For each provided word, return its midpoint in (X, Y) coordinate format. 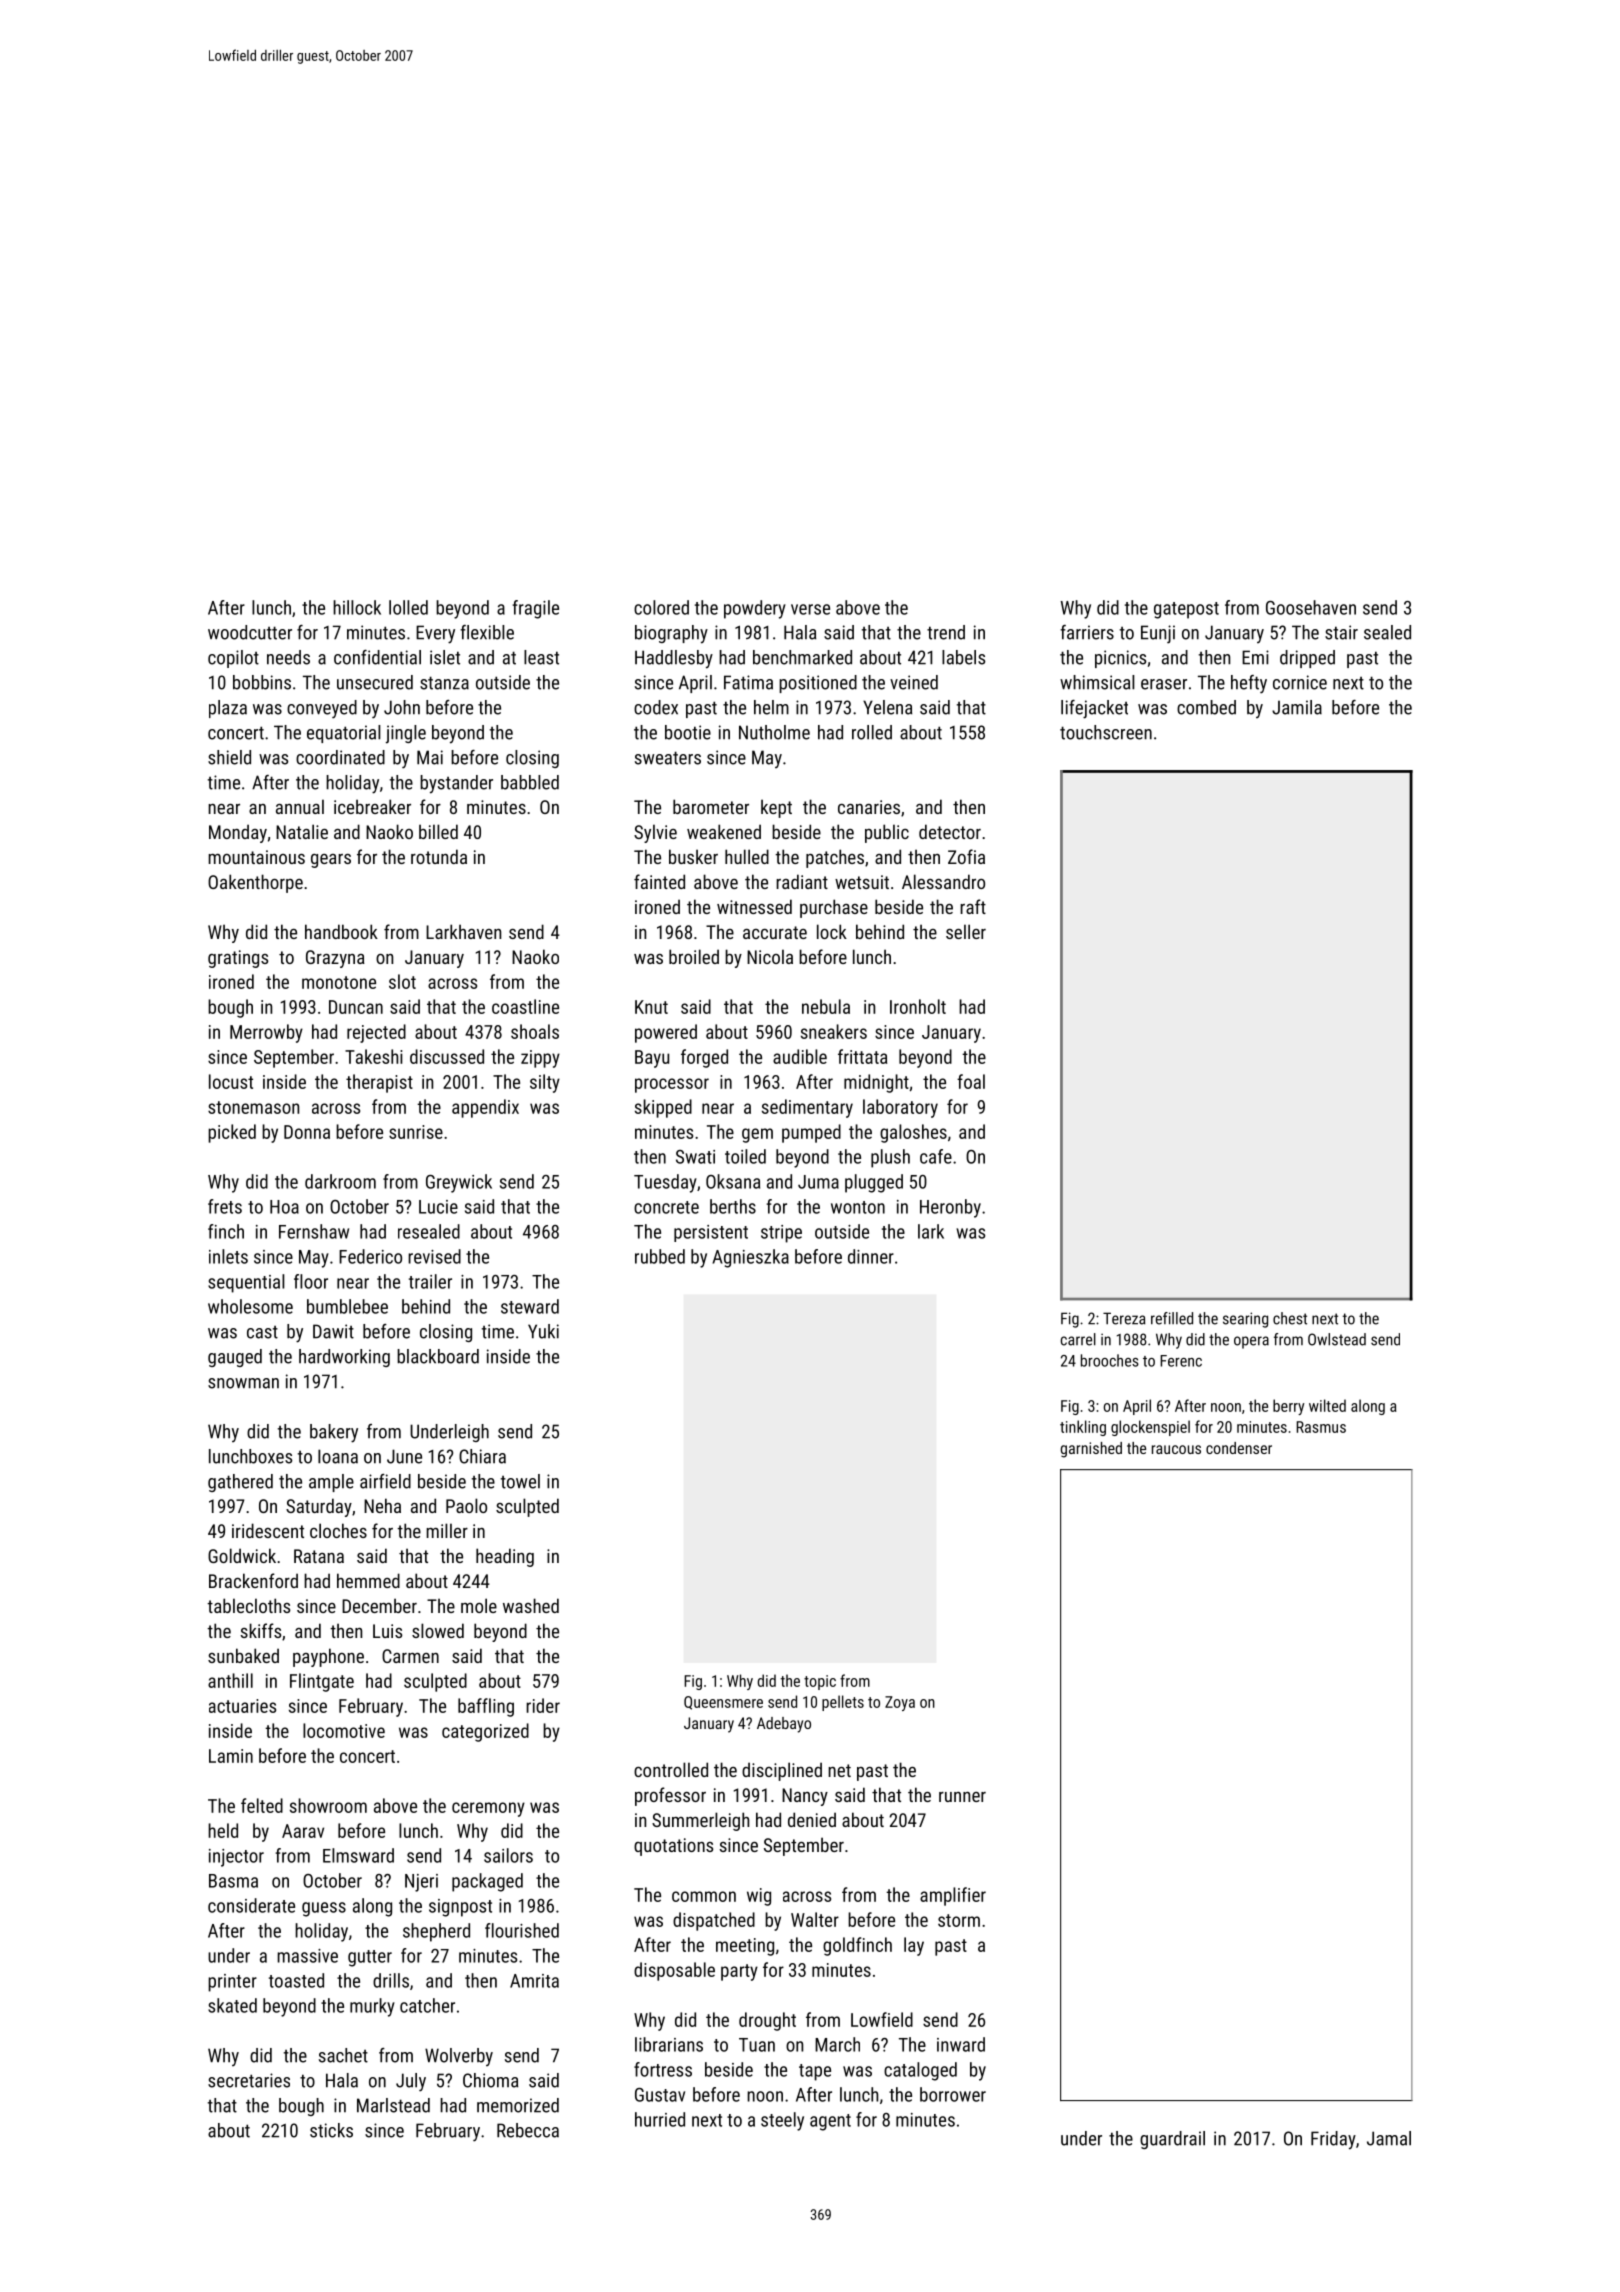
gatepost (1186, 610)
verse (810, 609)
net (839, 1770)
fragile (535, 609)
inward (961, 2044)
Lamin (231, 1756)
